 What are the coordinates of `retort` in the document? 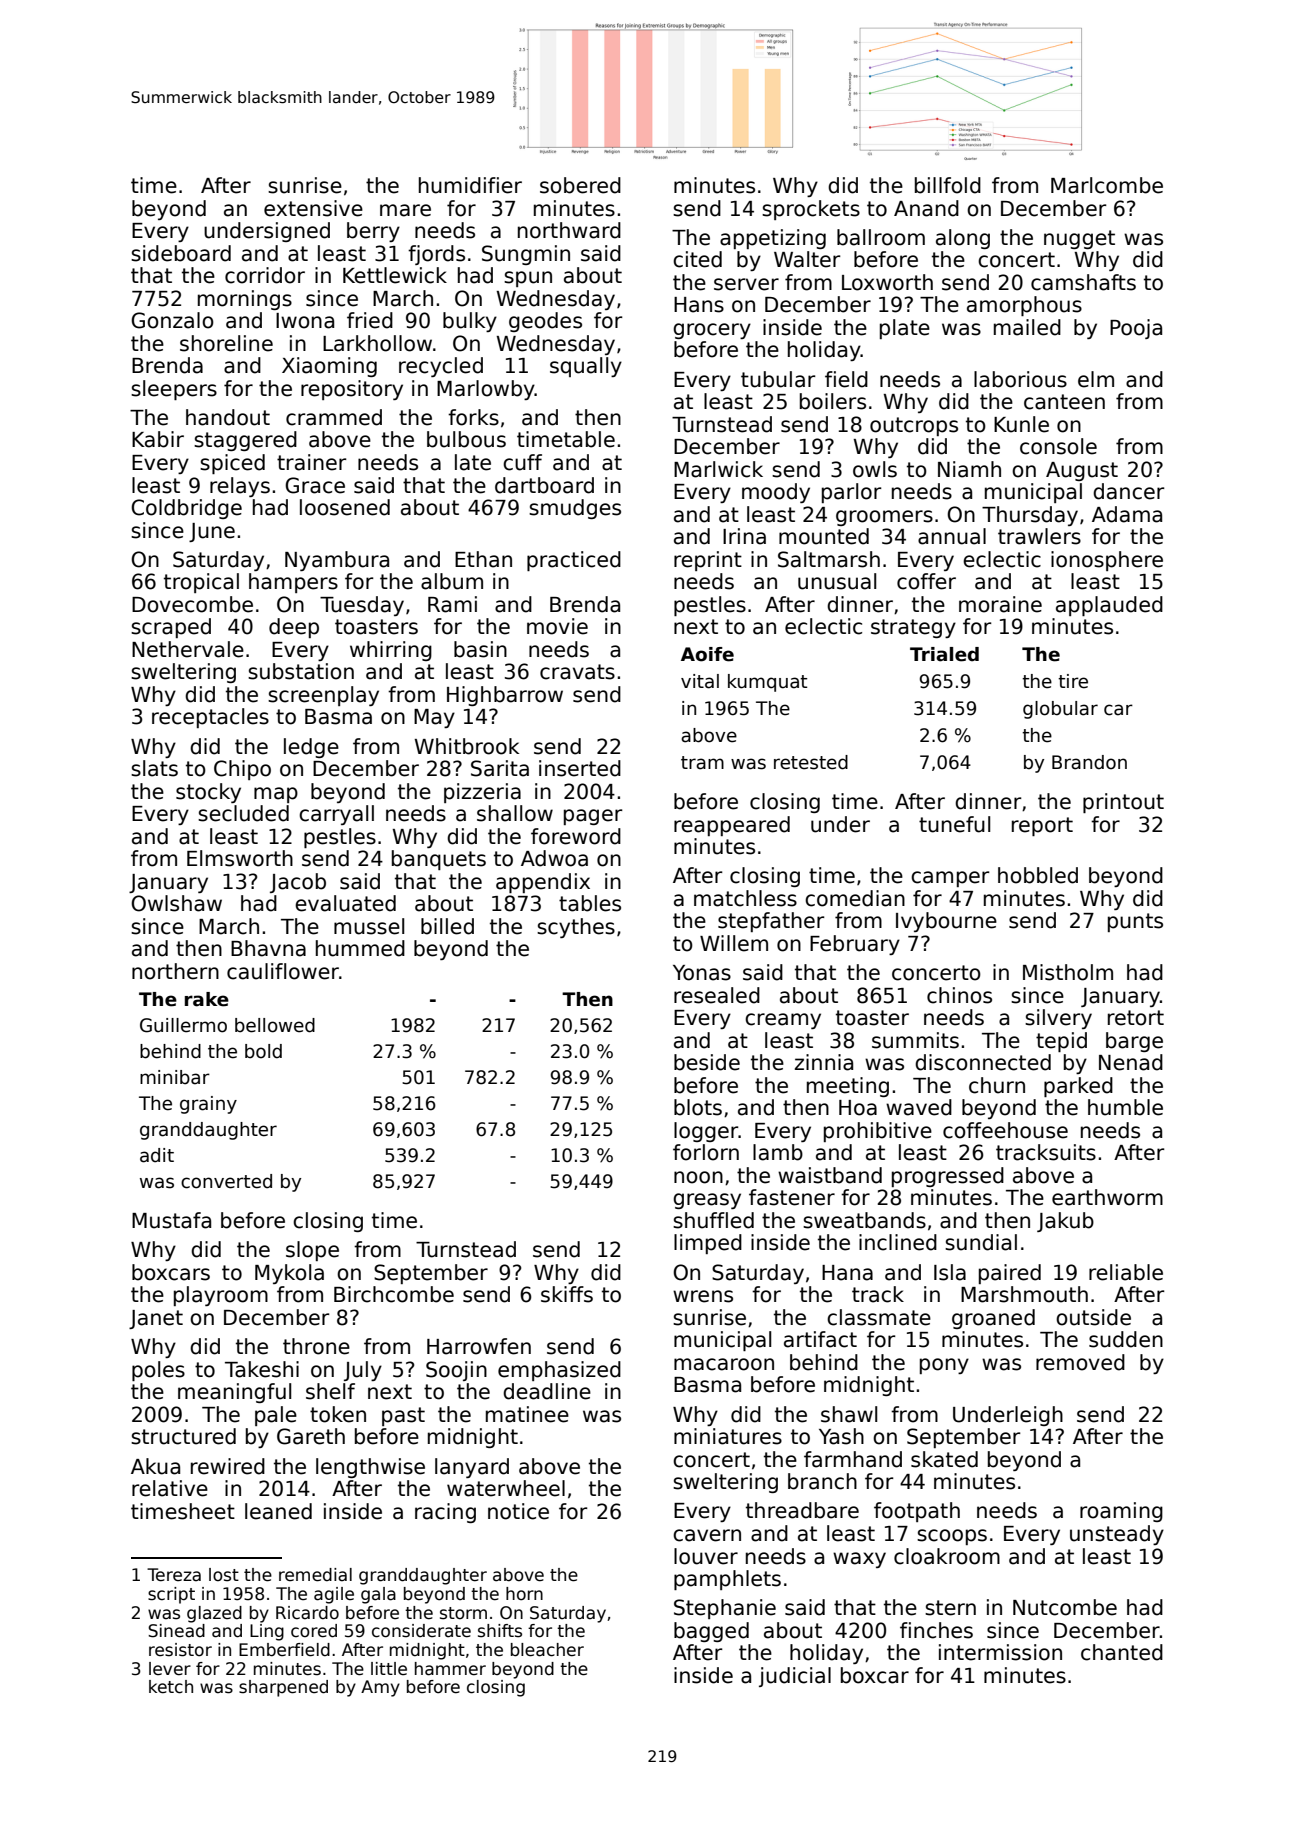 It's located at (1136, 1018).
